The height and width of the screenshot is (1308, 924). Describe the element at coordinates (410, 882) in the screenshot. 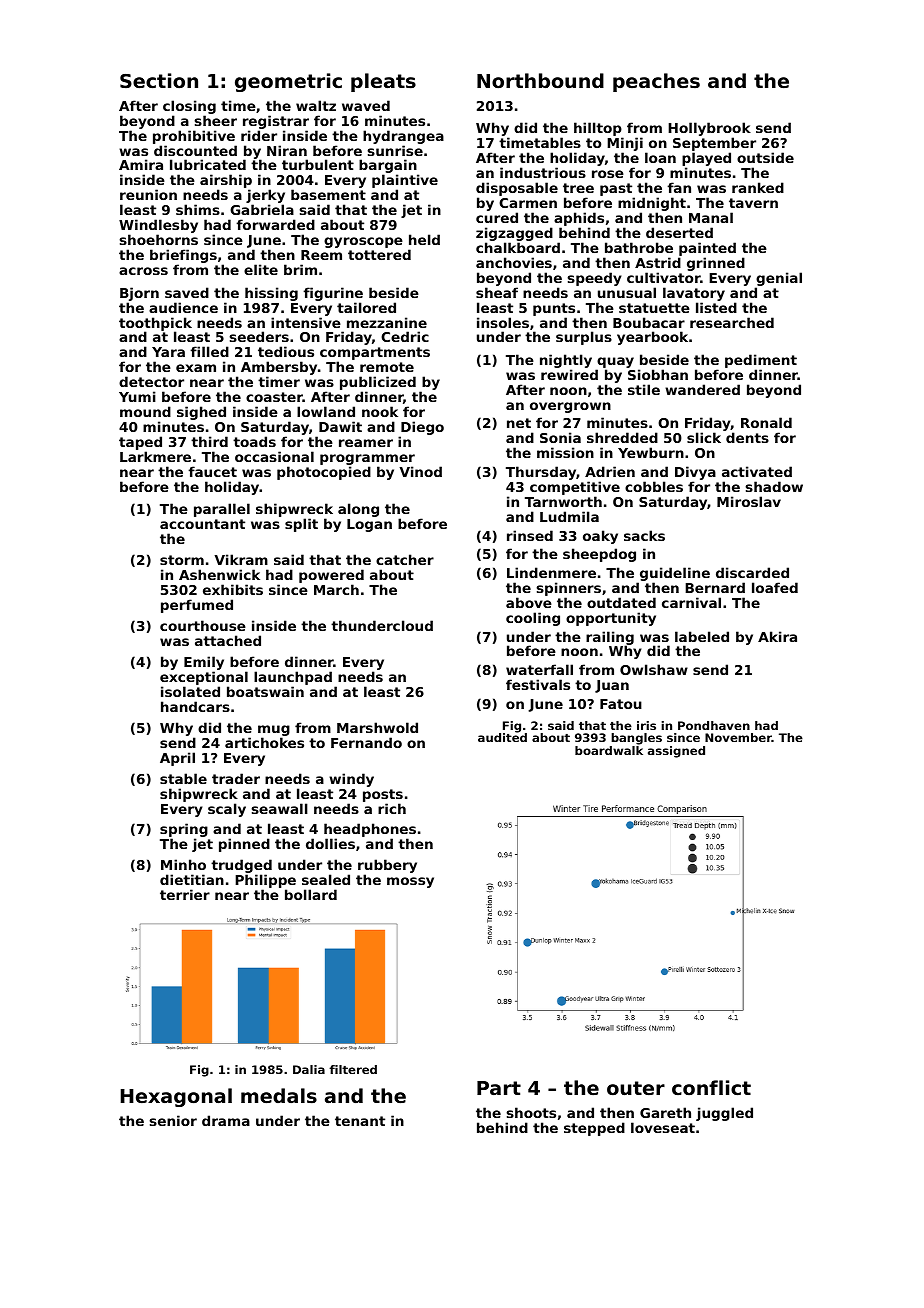

I see `mossy` at that location.
